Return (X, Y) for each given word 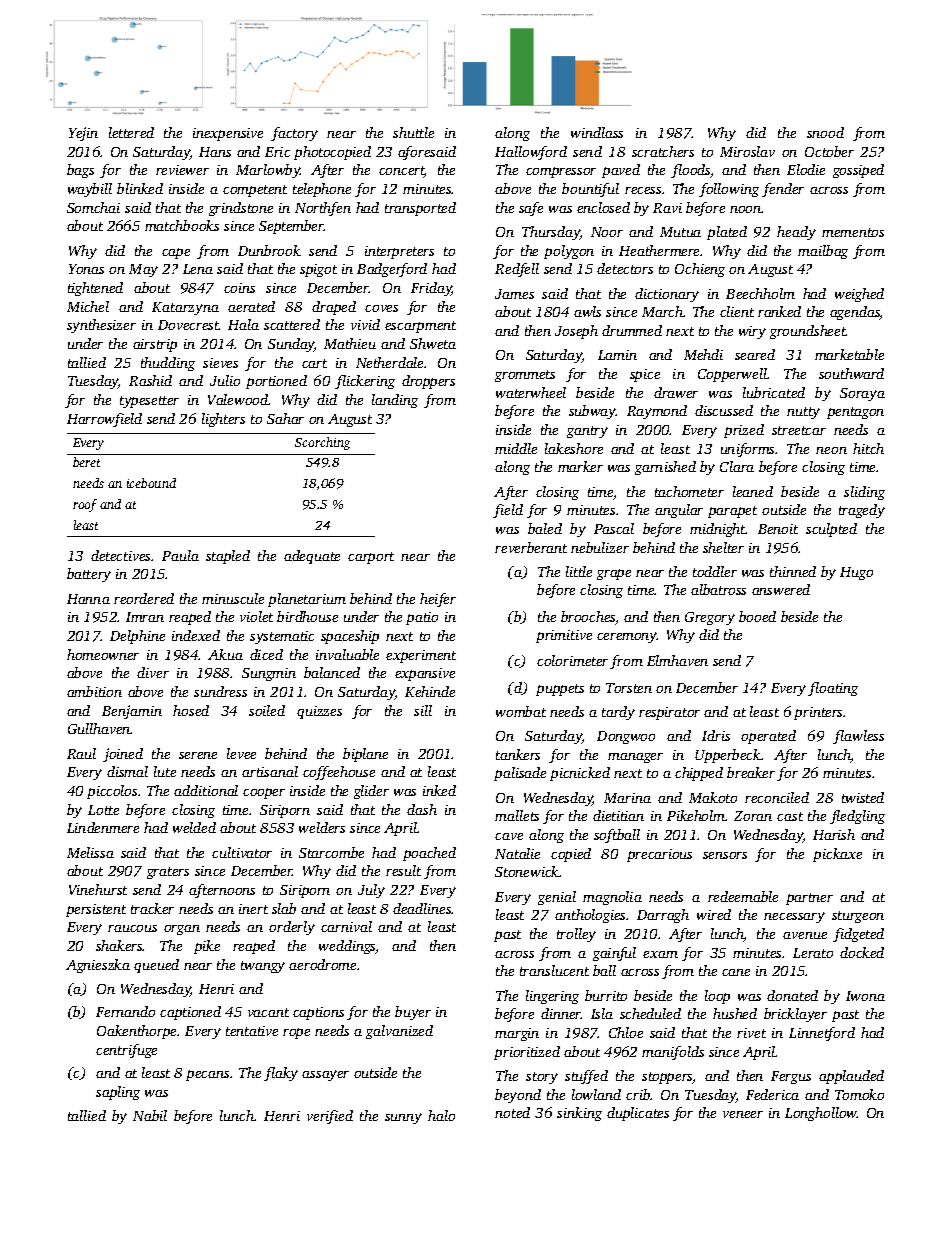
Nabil (150, 1115)
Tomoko (859, 1094)
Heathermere (660, 250)
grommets (525, 376)
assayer (325, 1075)
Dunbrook (269, 250)
